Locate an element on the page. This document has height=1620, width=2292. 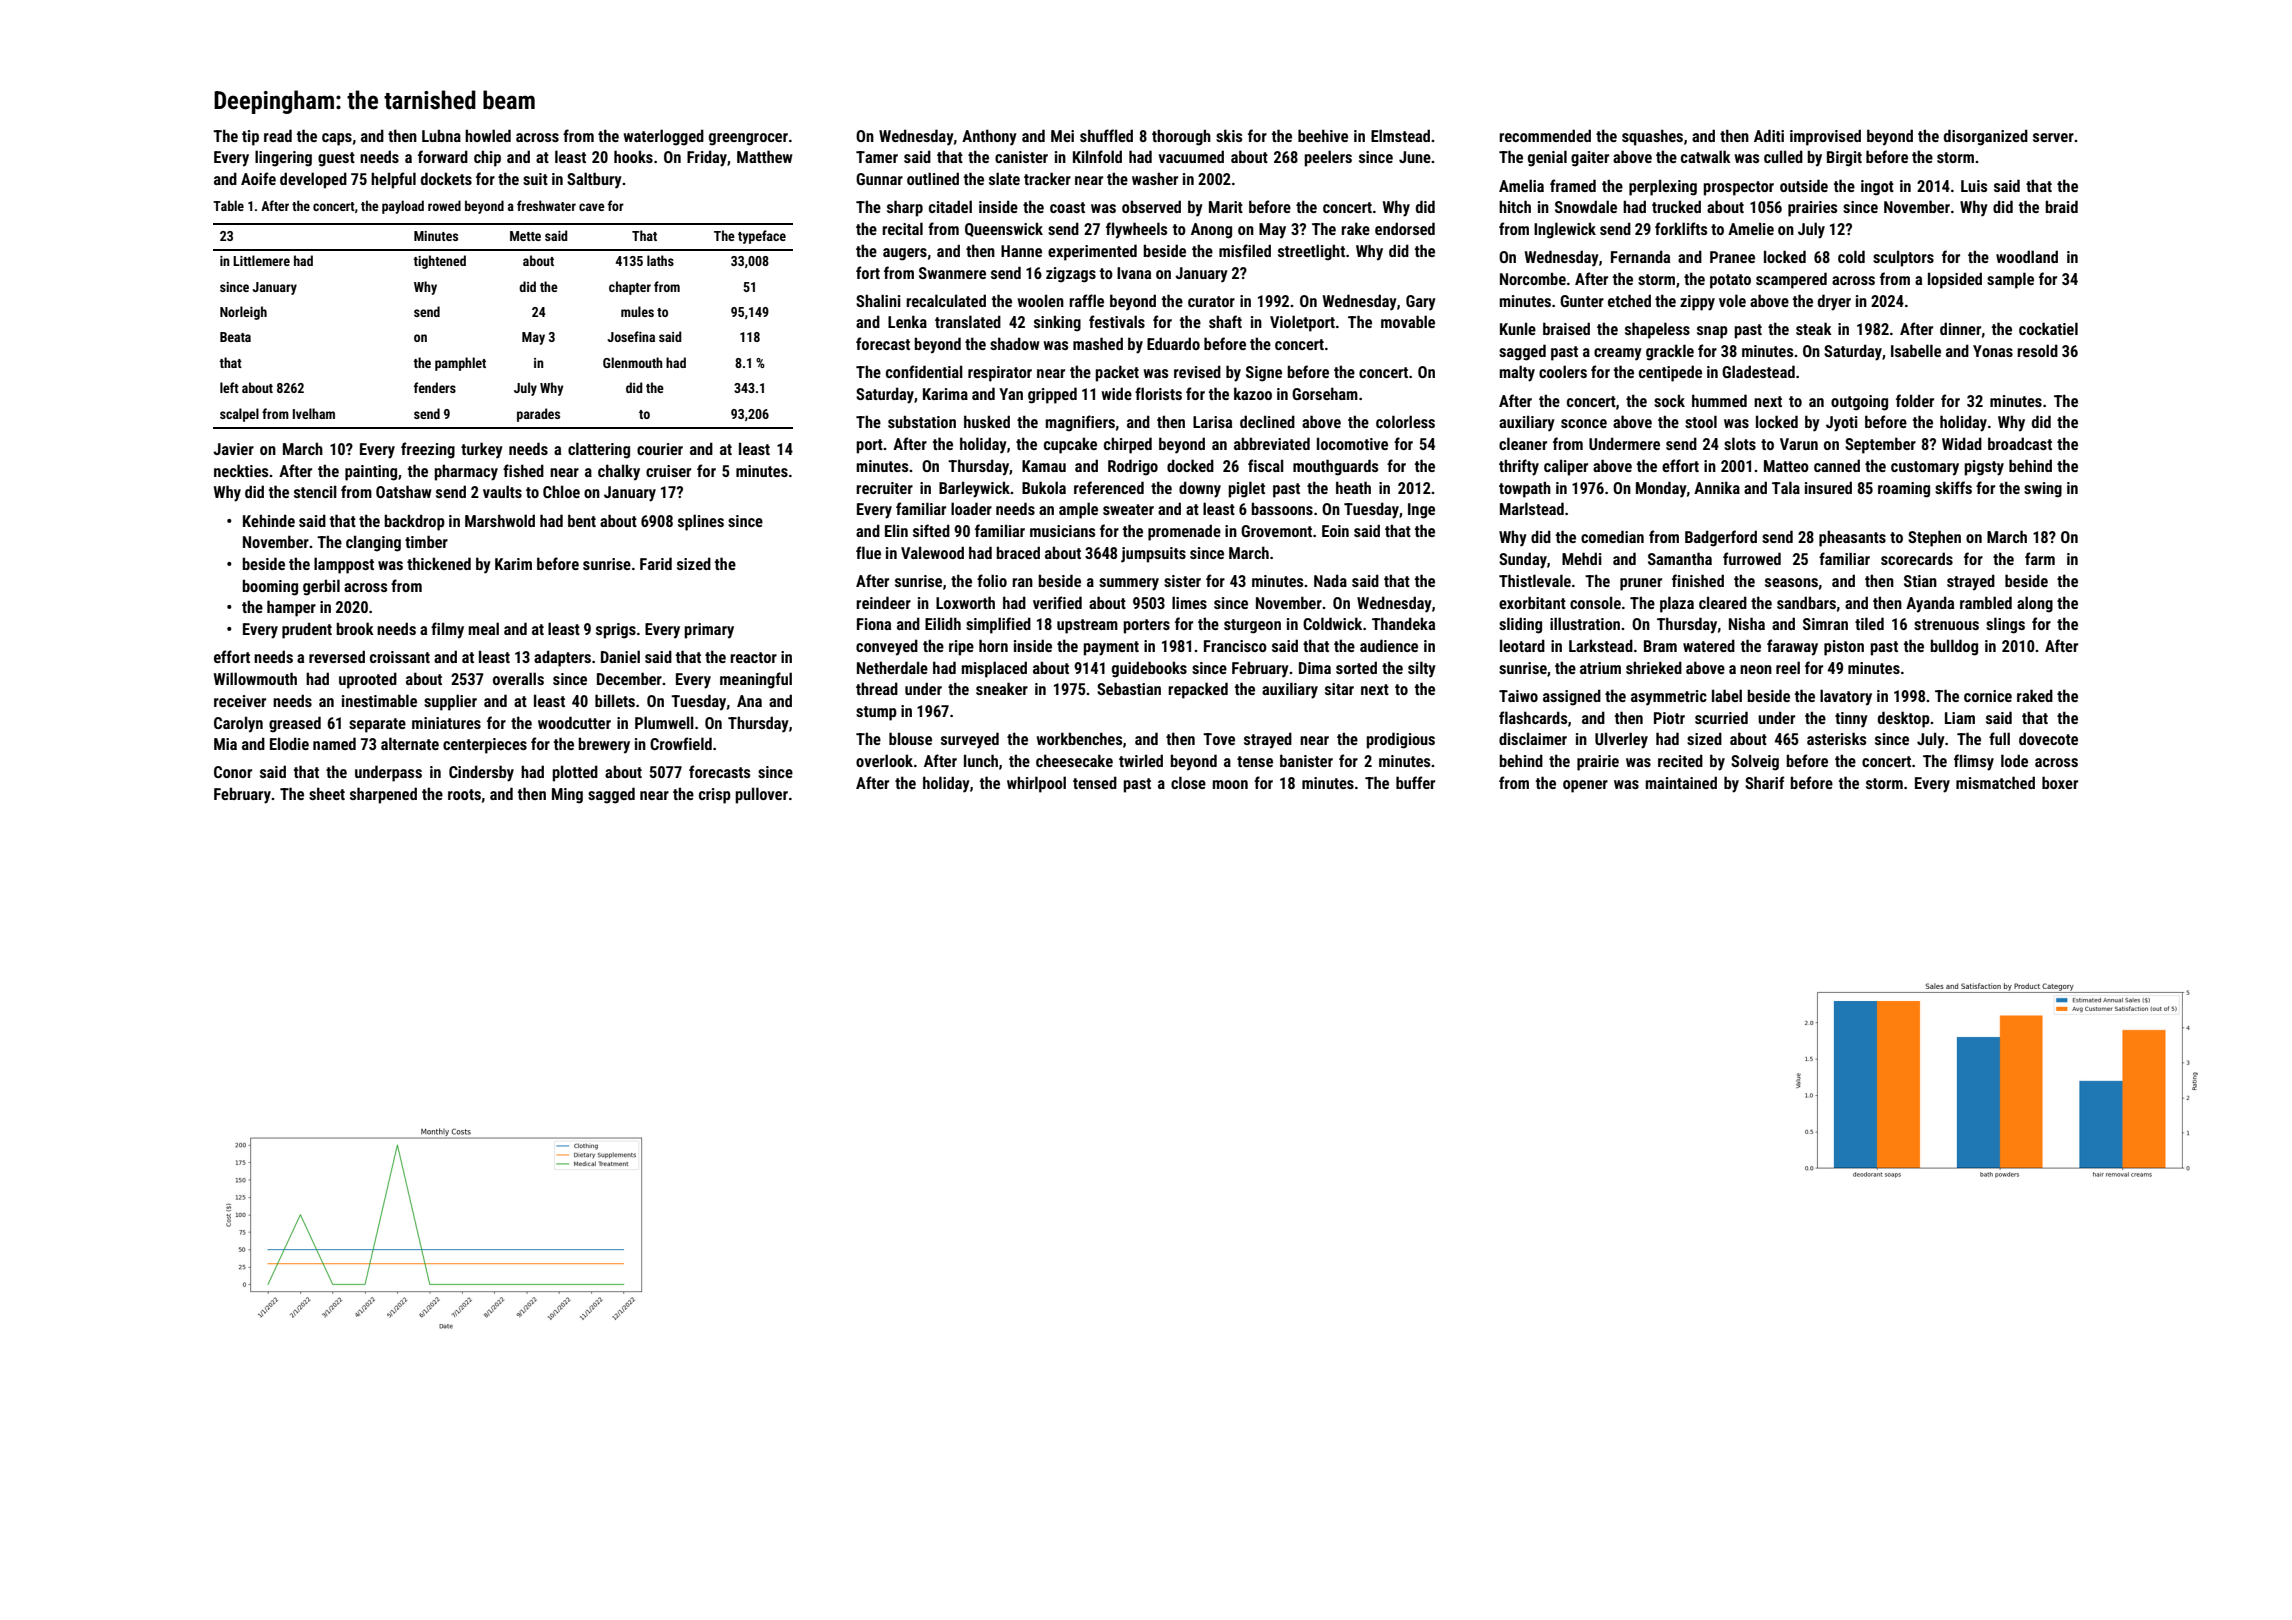
revised is located at coordinates (1197, 371).
